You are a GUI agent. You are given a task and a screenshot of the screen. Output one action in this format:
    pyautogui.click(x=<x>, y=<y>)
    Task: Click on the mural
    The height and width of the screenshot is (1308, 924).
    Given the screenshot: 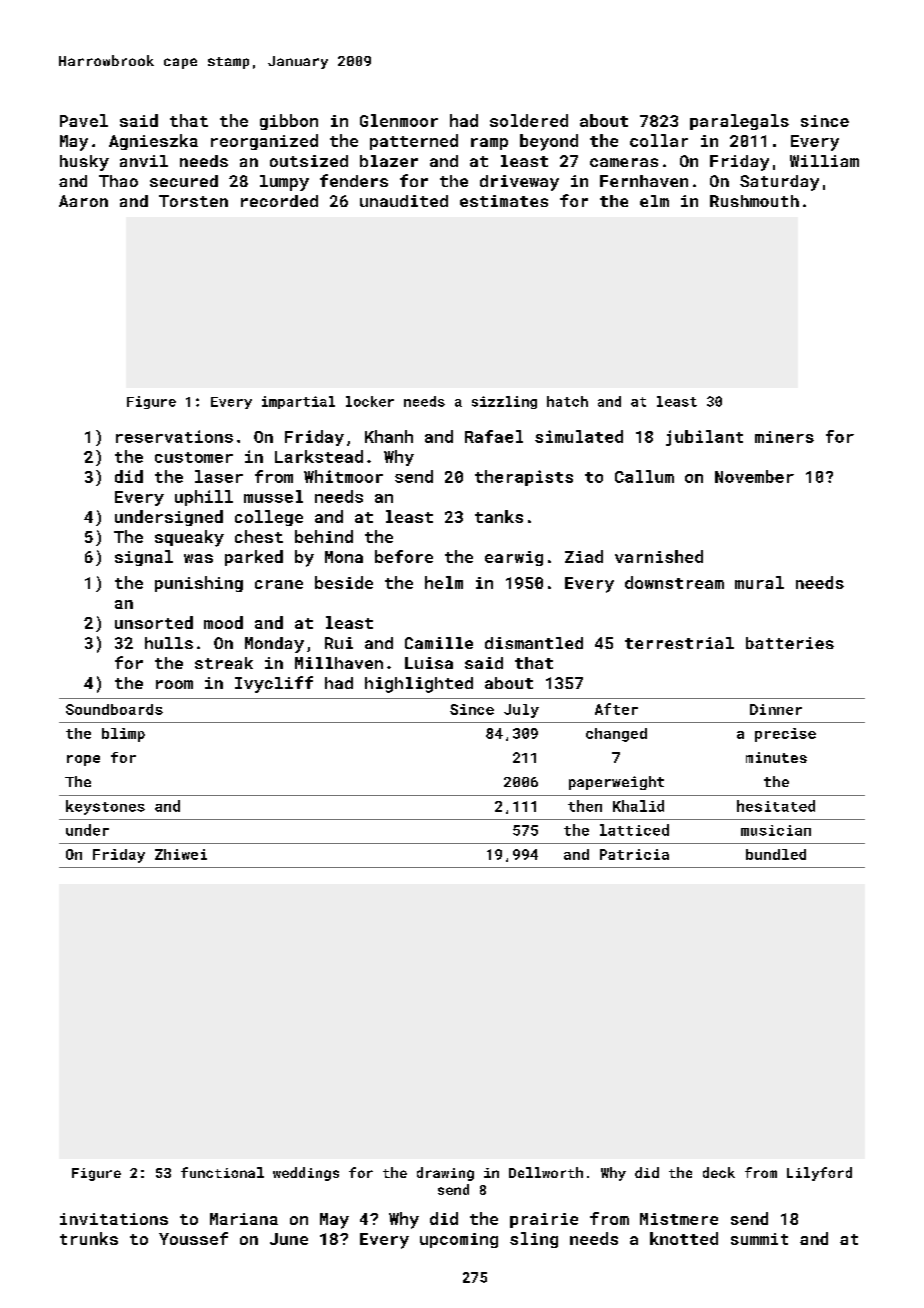 What is the action you would take?
    pyautogui.click(x=759, y=582)
